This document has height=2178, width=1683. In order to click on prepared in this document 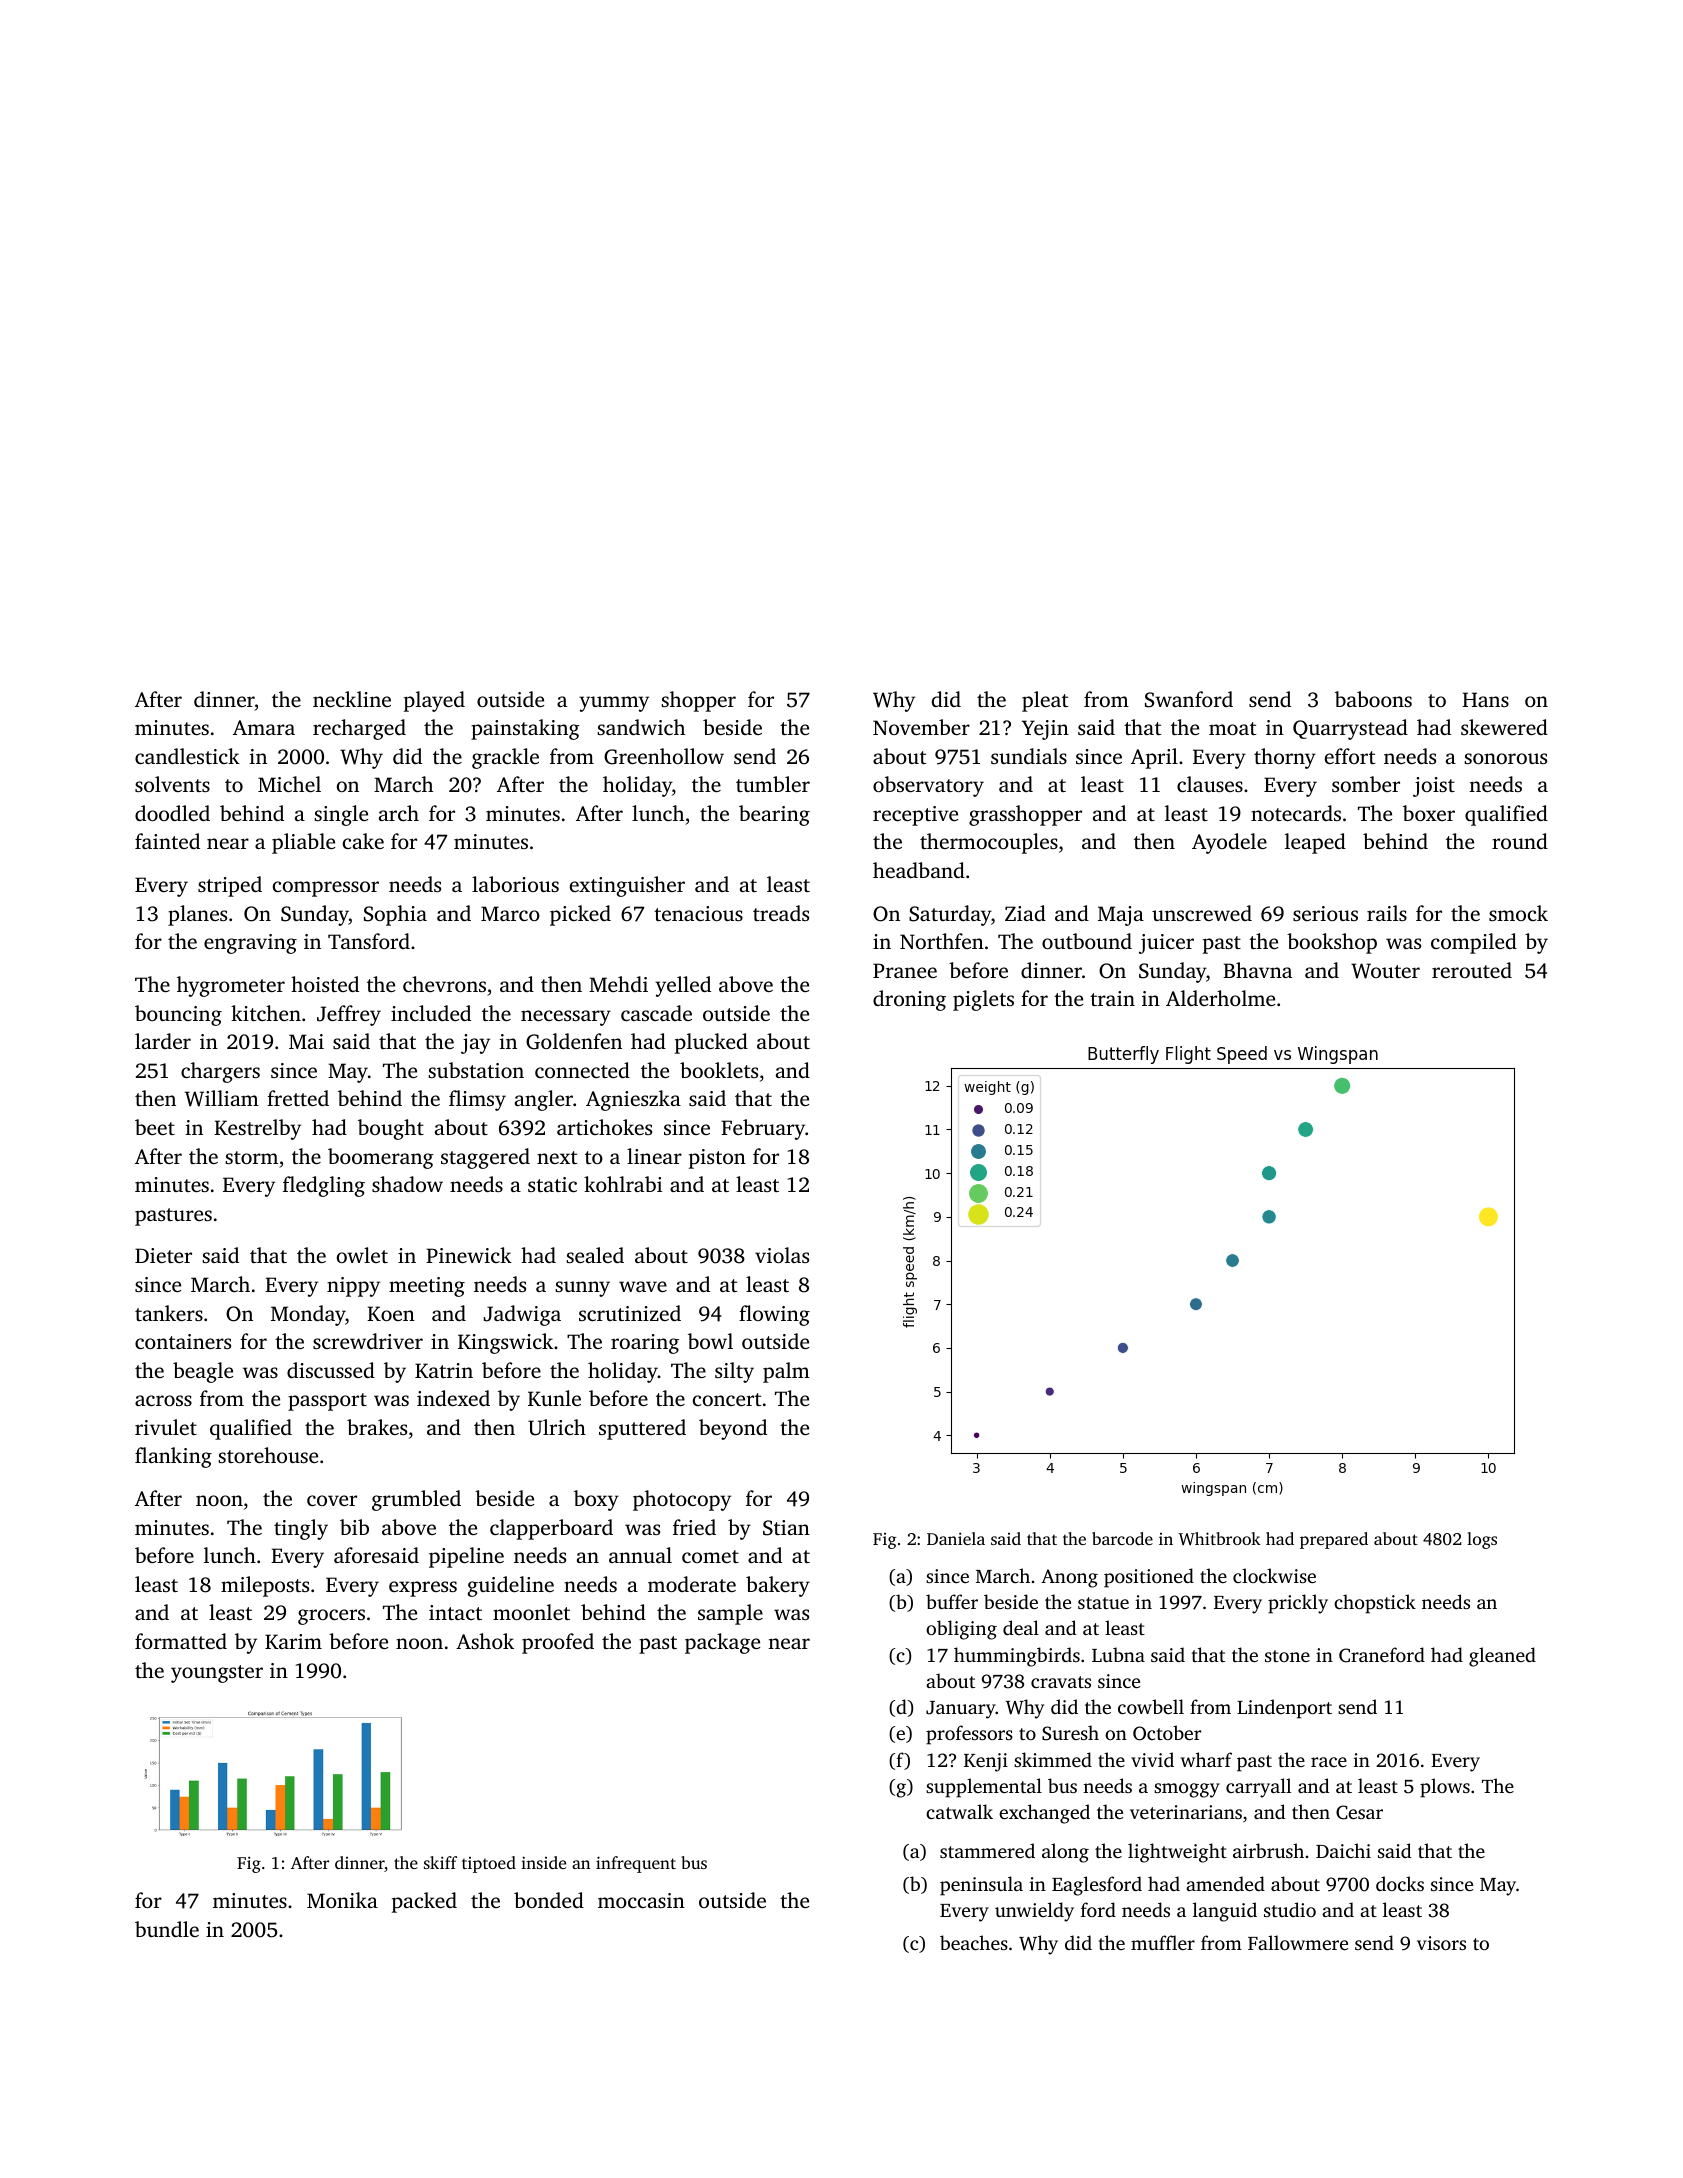, I will do `click(1334, 1540)`.
